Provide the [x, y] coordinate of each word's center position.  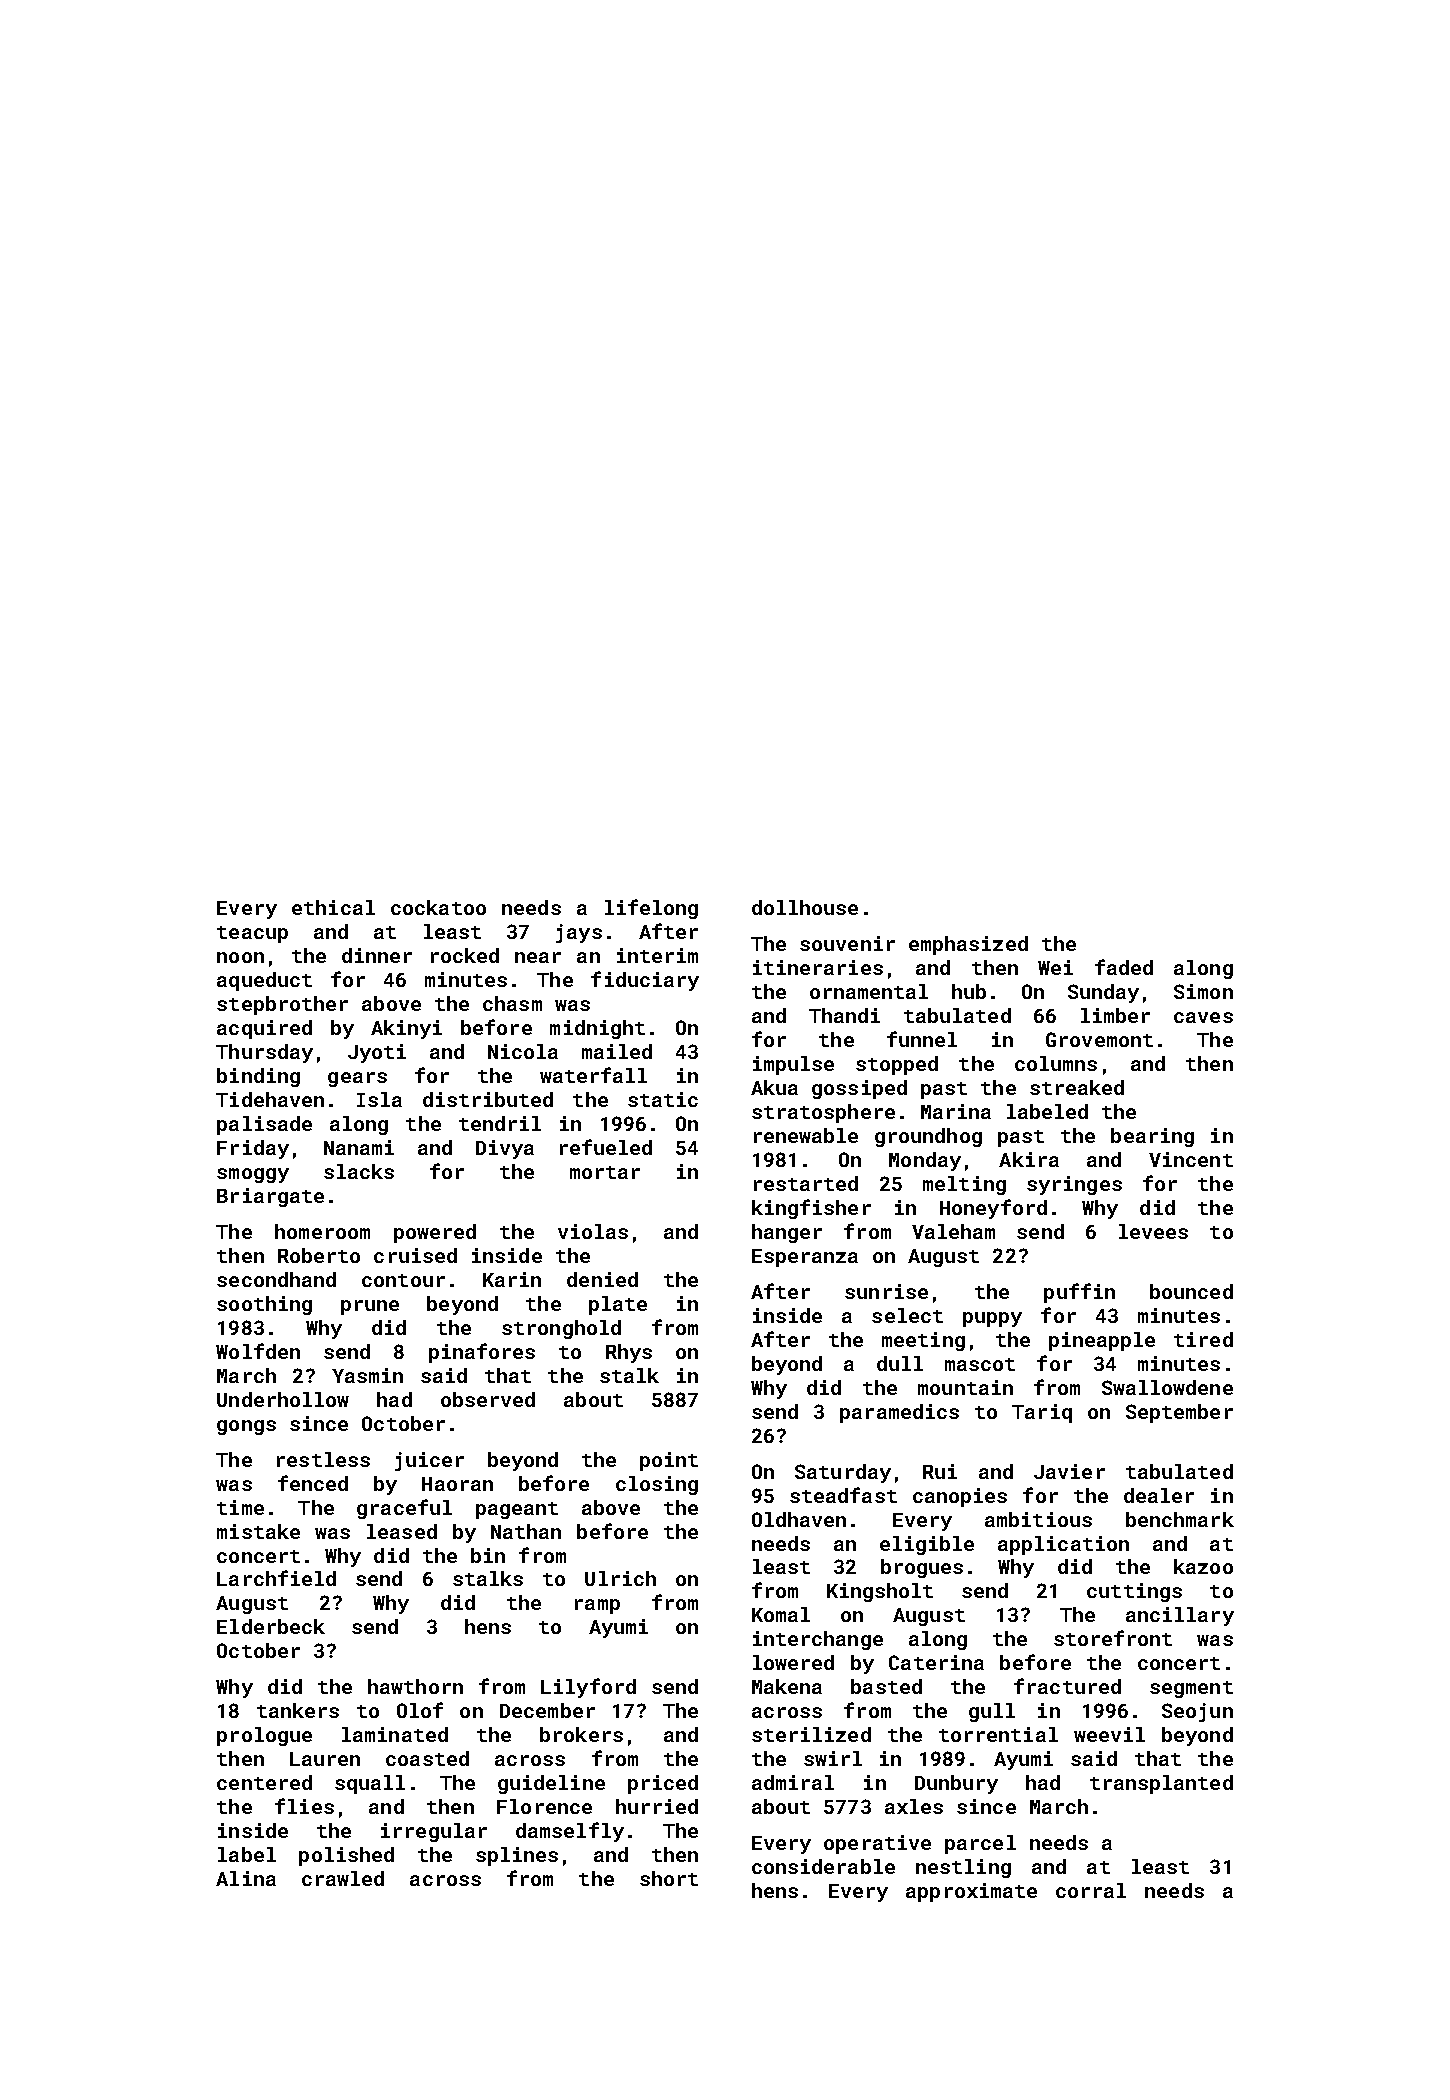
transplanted [1161, 1784]
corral [1091, 1890]
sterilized [811, 1734]
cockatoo [438, 907]
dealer [1159, 1495]
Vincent [1191, 1159]
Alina [246, 1878]
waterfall [593, 1075]
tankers [298, 1710]
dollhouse [805, 907]
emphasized [968, 945]
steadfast [843, 1495]
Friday [253, 1149]
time [240, 1507]
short [669, 1878]
